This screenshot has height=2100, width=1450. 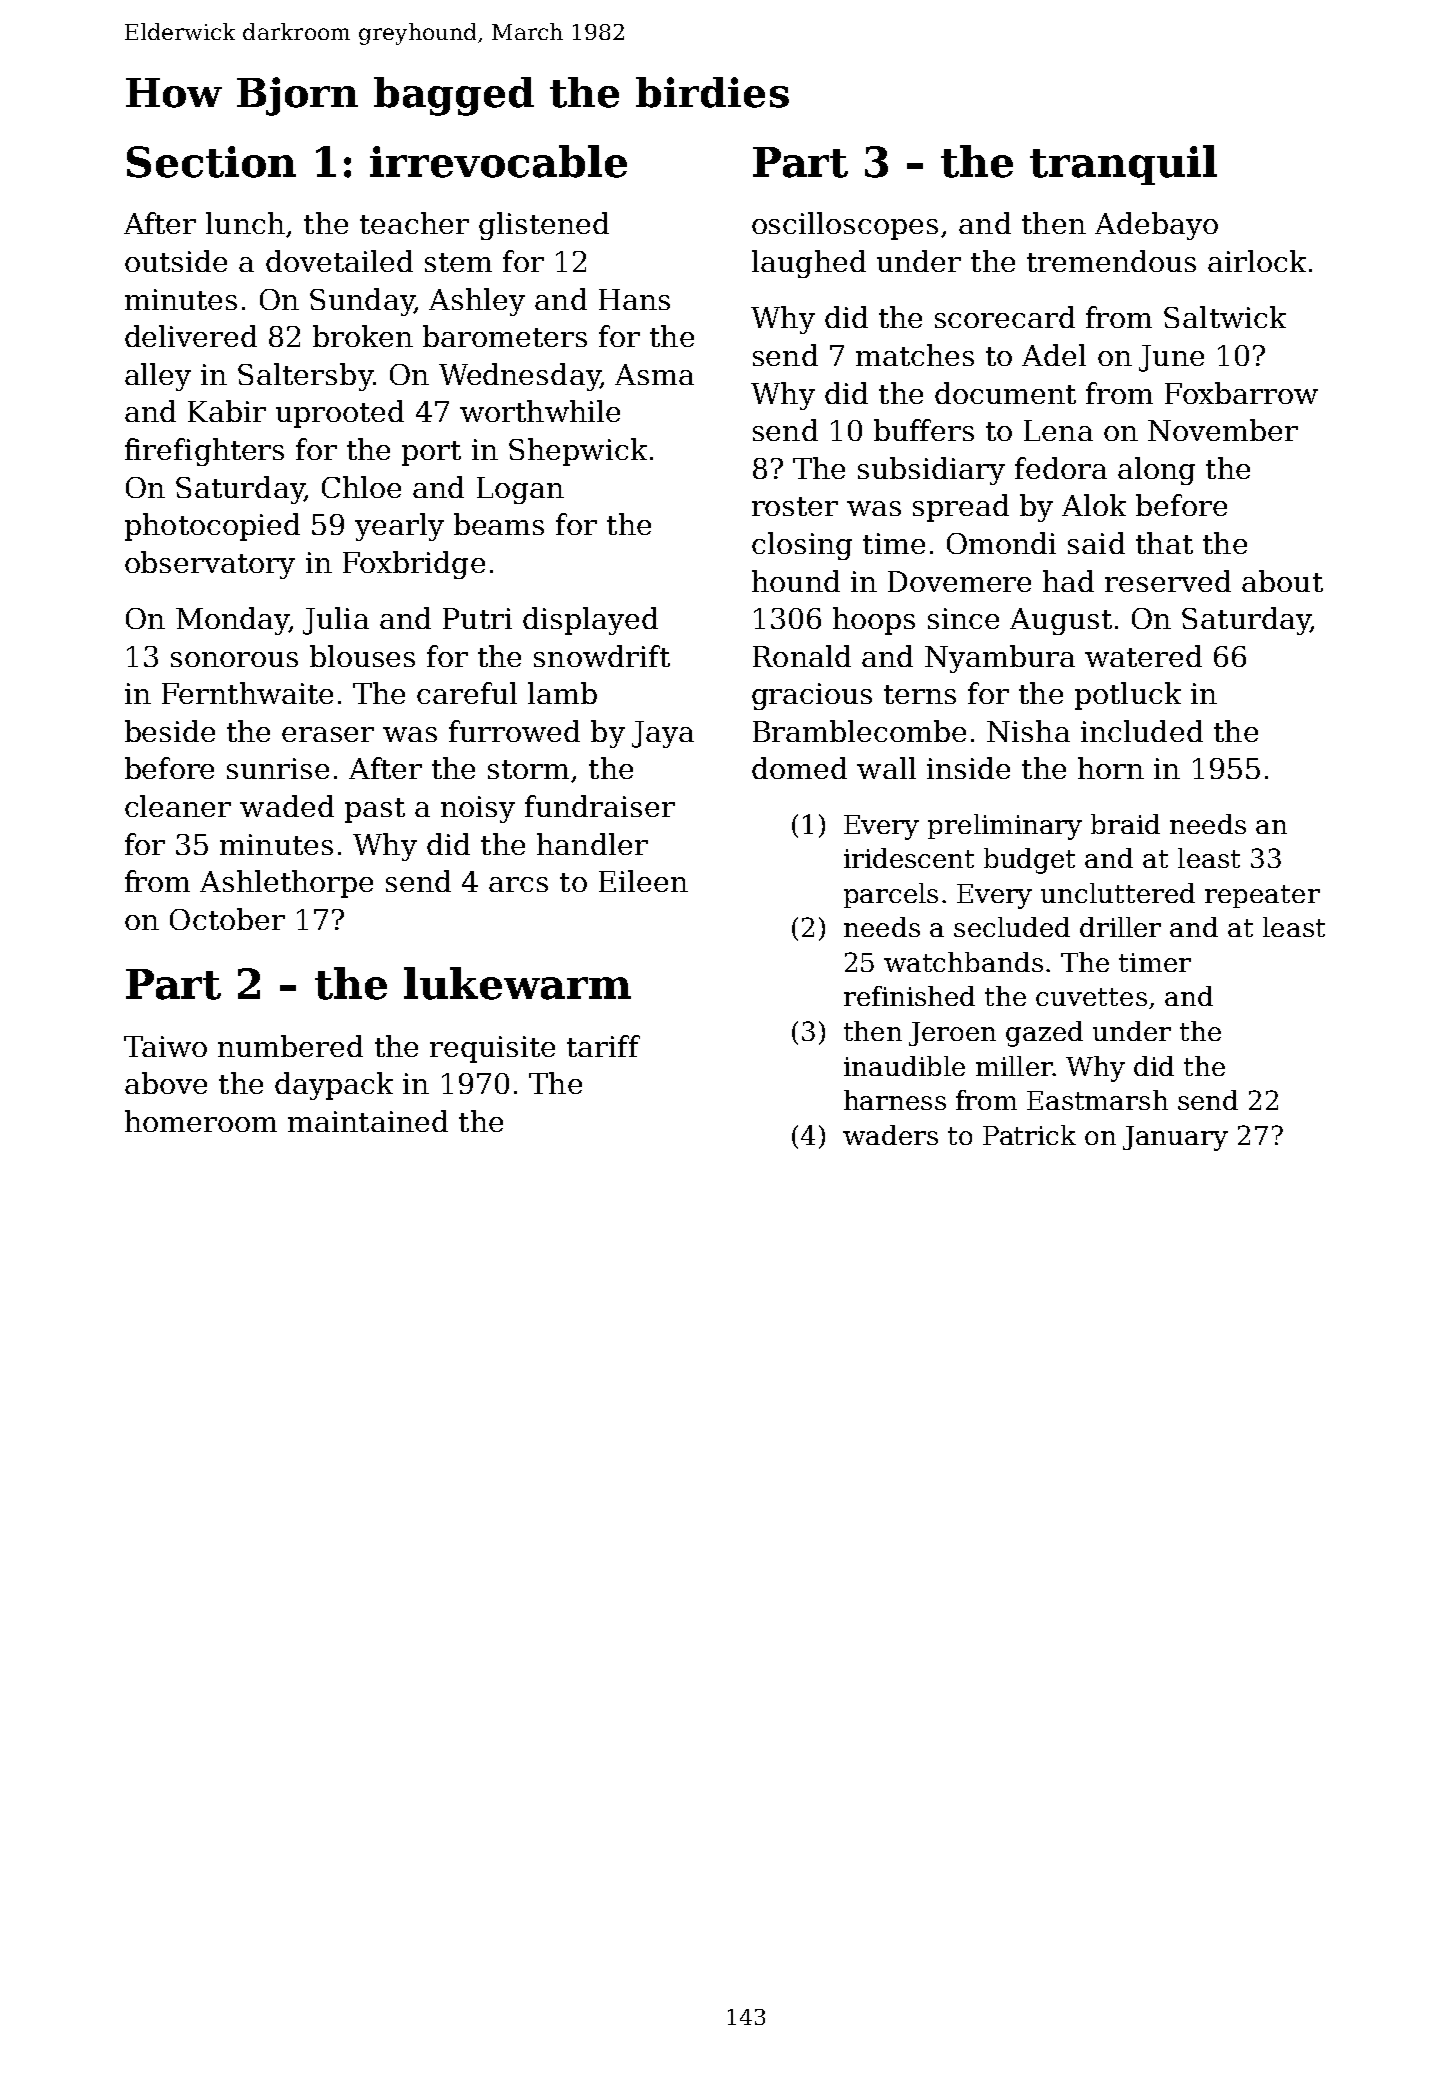 What do you see at coordinates (232, 621) in the screenshot?
I see `Monday` at bounding box center [232, 621].
